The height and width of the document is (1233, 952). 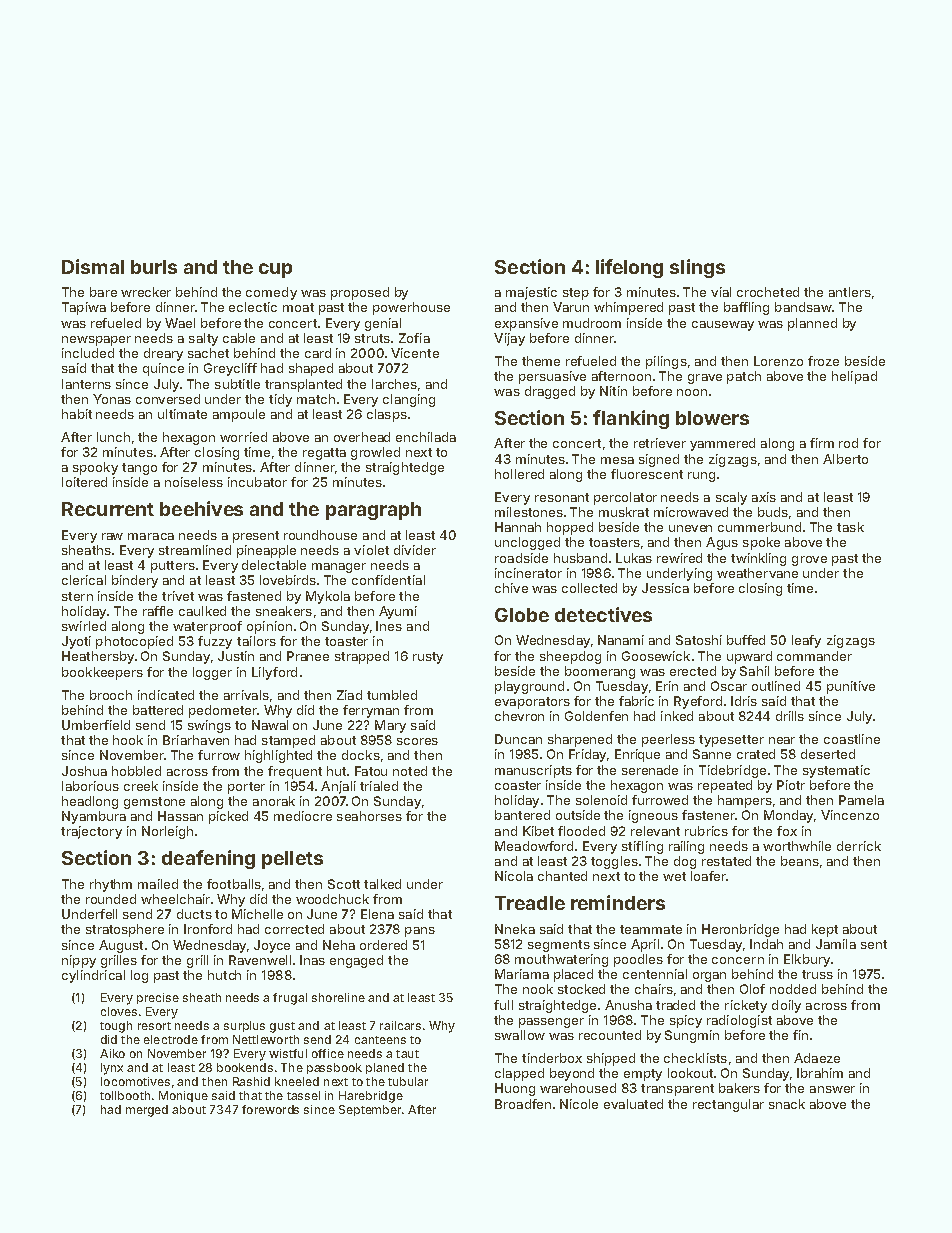 I want to click on lifelong, so click(x=629, y=268).
